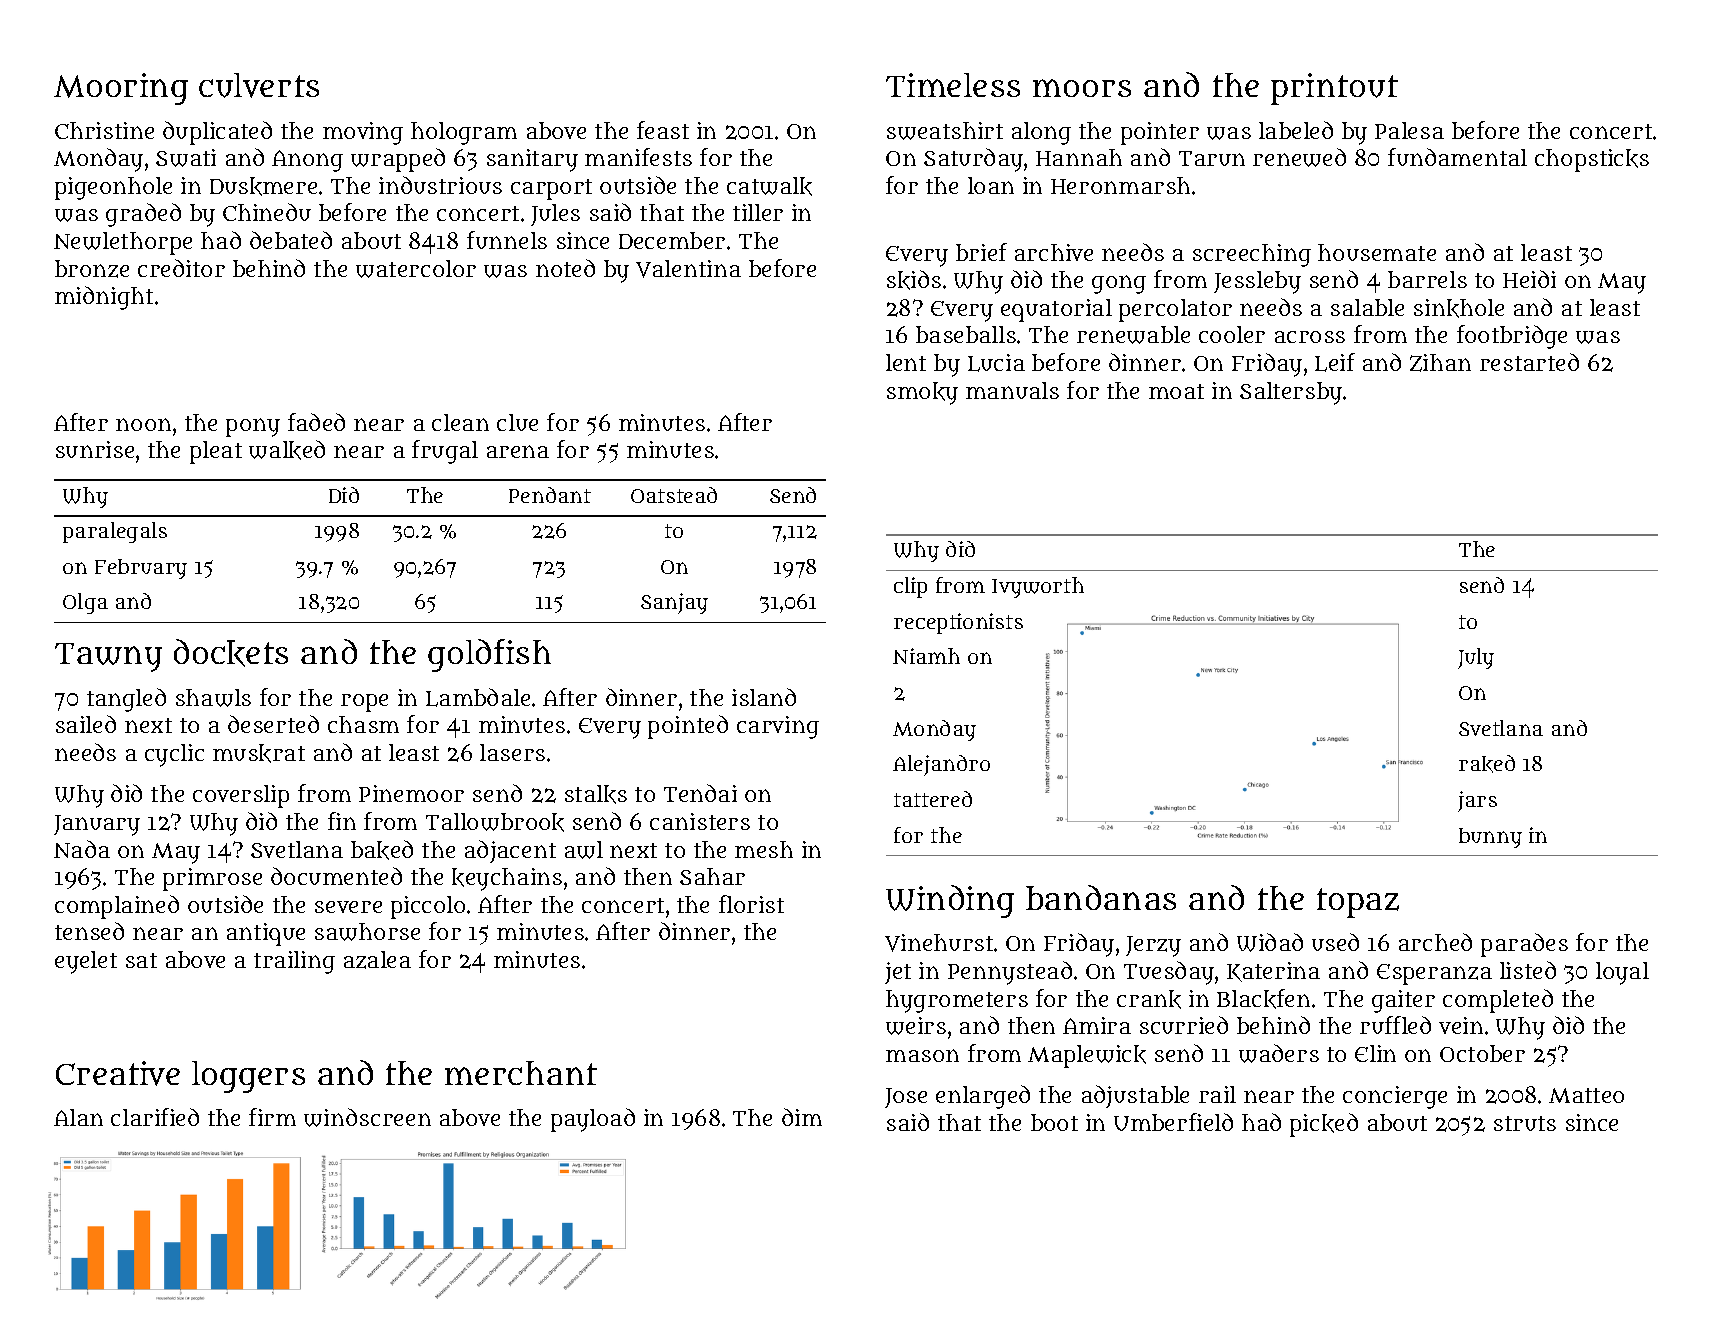 This screenshot has width=1712, height=1323. Describe the element at coordinates (1334, 89) in the screenshot. I see `printout` at that location.
